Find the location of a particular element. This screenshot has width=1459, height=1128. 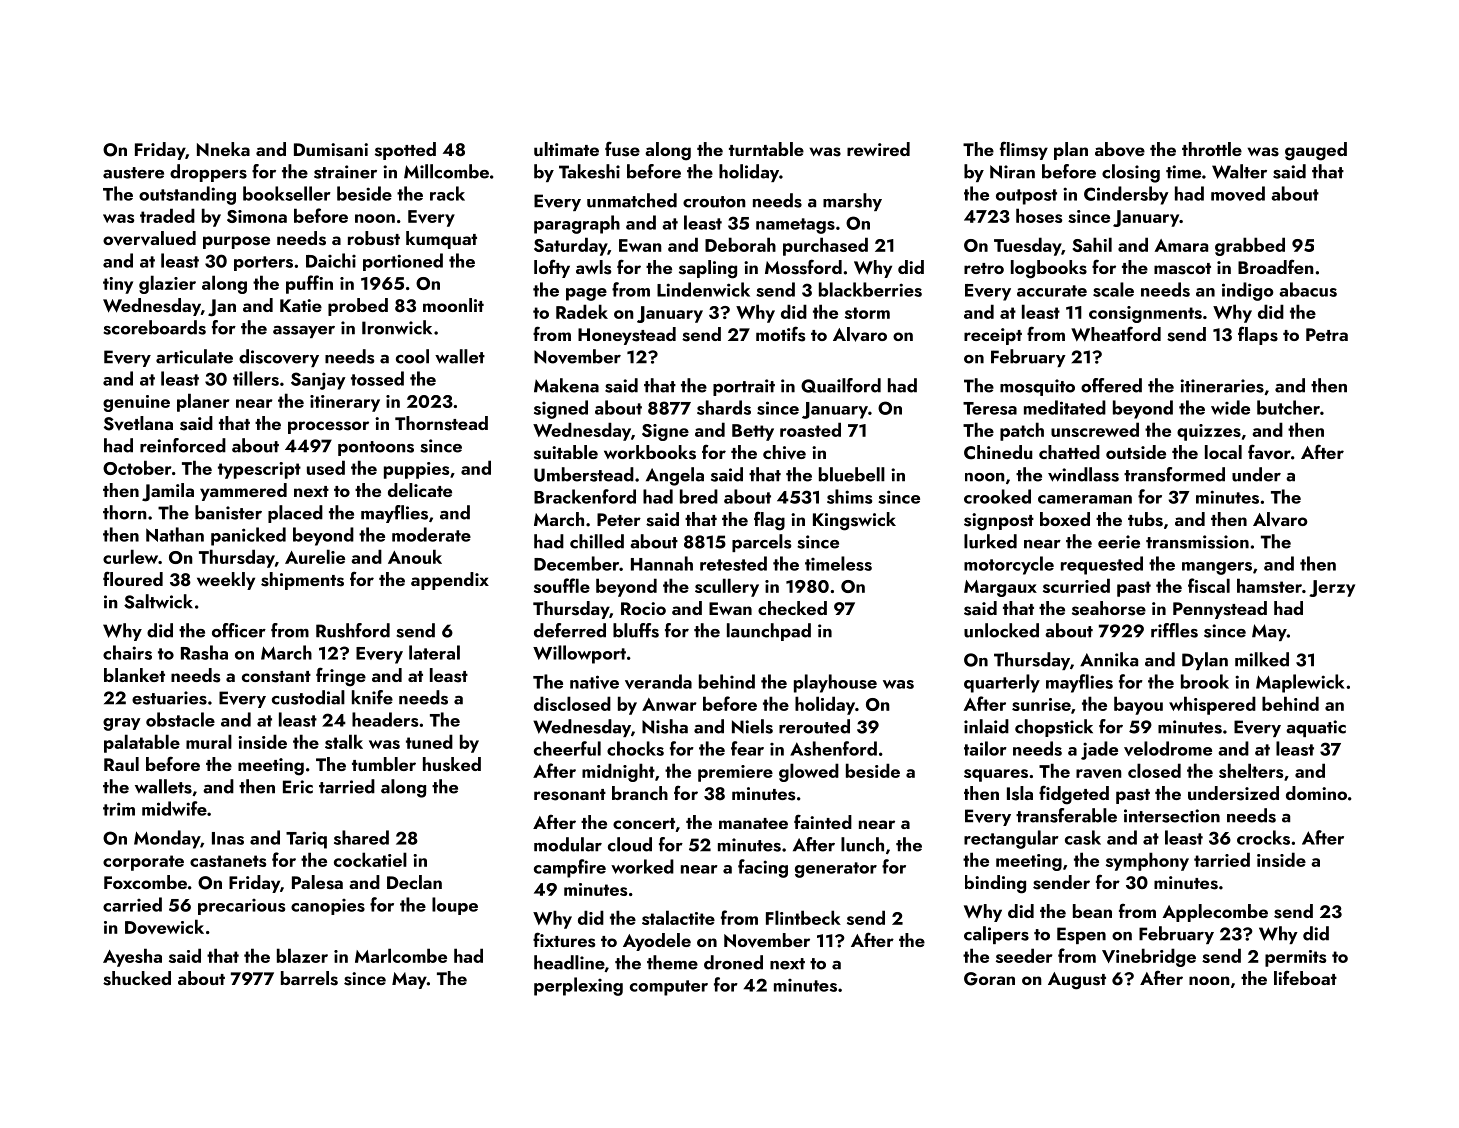

cloud is located at coordinates (630, 844).
